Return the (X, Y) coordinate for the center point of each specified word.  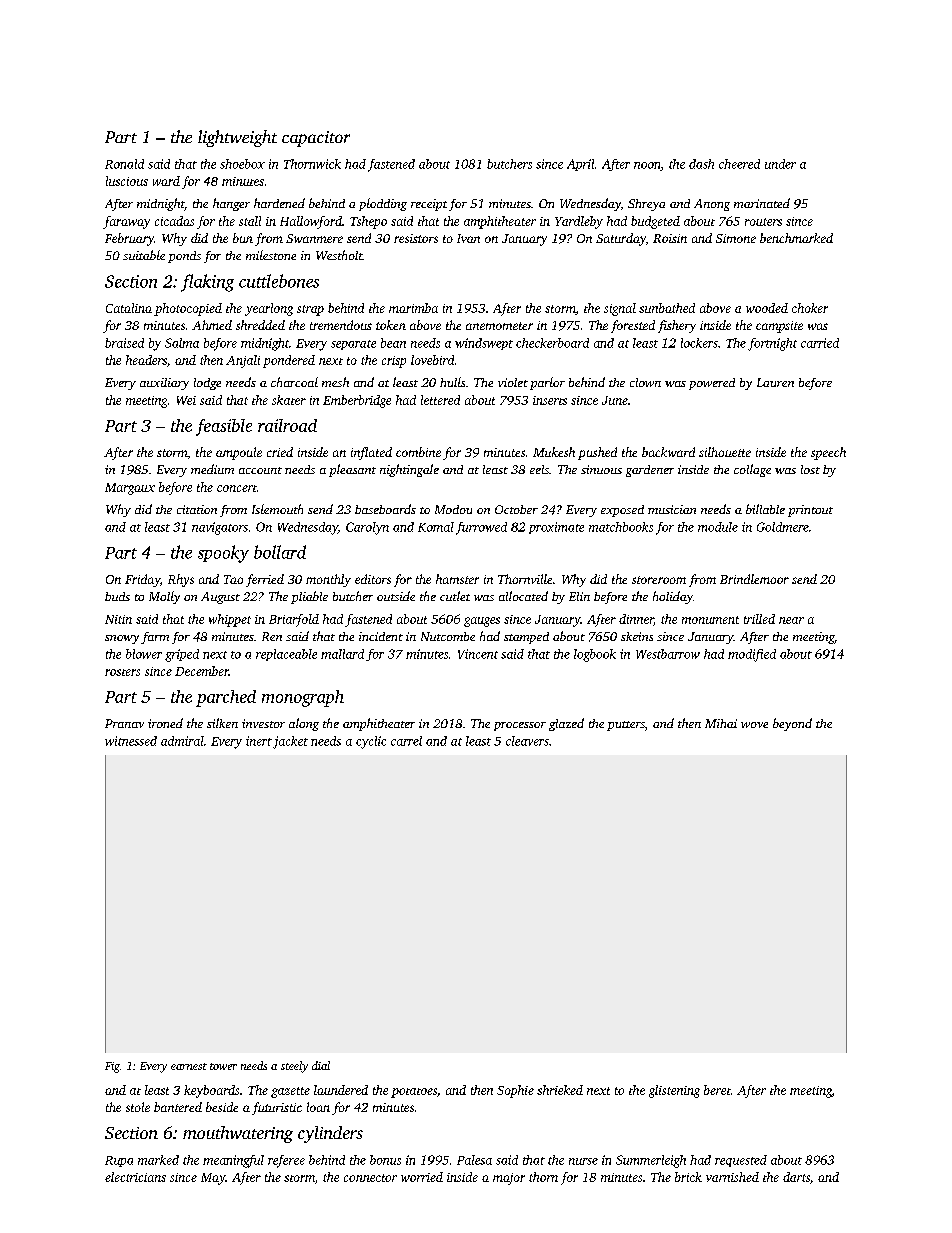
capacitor (316, 139)
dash (701, 164)
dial (321, 1065)
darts (796, 1177)
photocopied (188, 309)
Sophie (515, 1091)
